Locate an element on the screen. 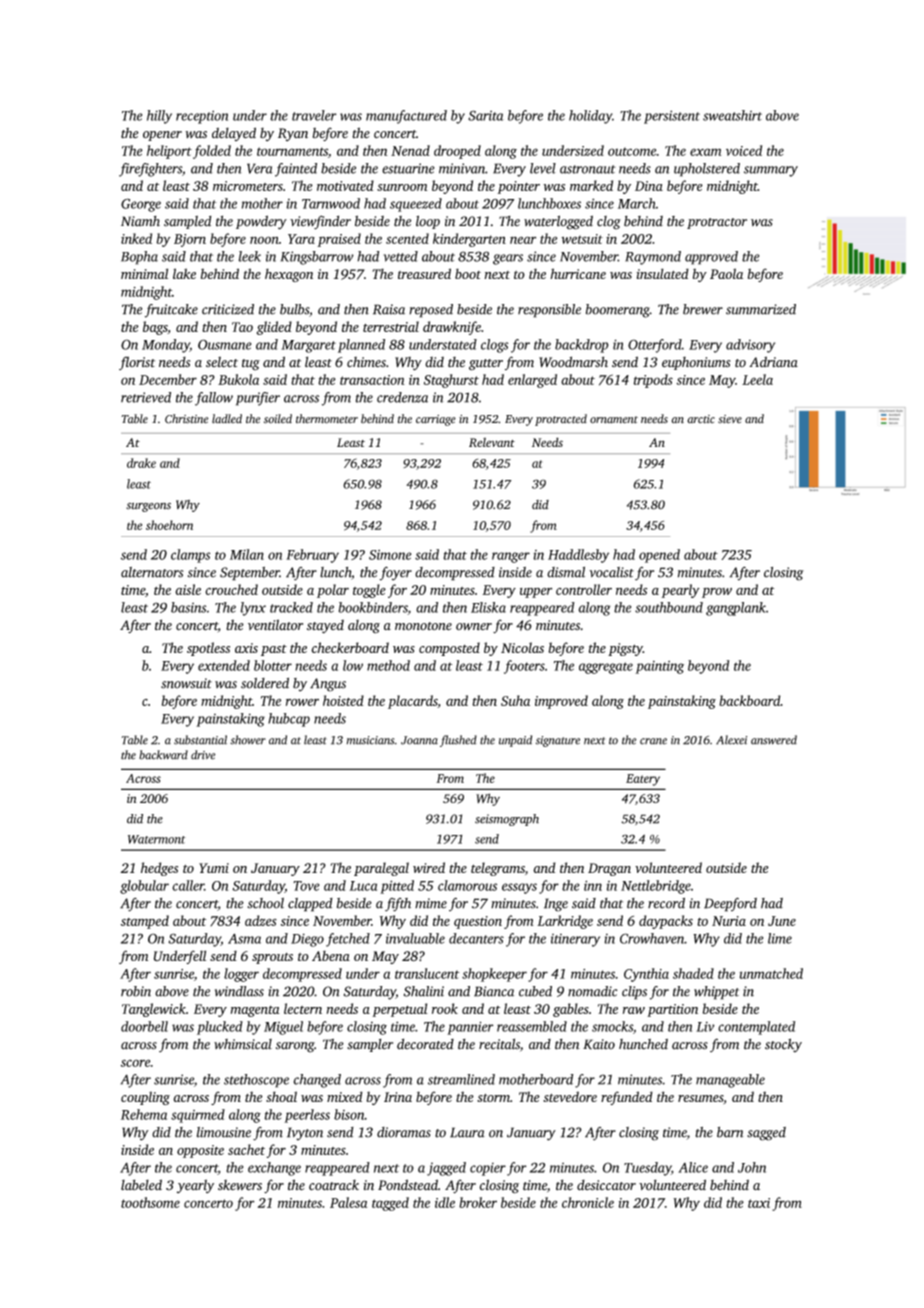 The height and width of the screenshot is (1308, 924). select is located at coordinates (222, 362).
